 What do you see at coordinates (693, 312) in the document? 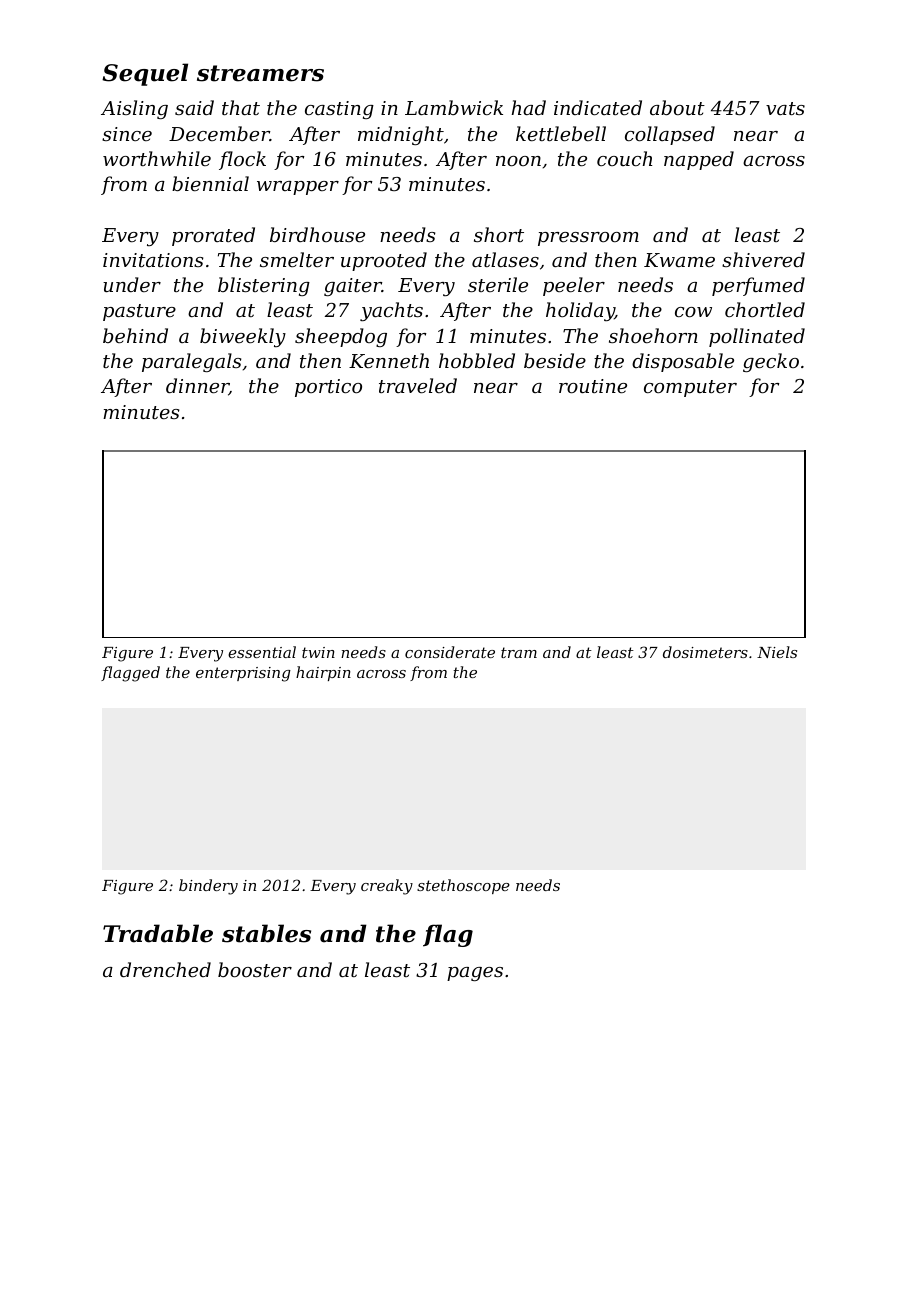
I see `cow` at bounding box center [693, 312].
